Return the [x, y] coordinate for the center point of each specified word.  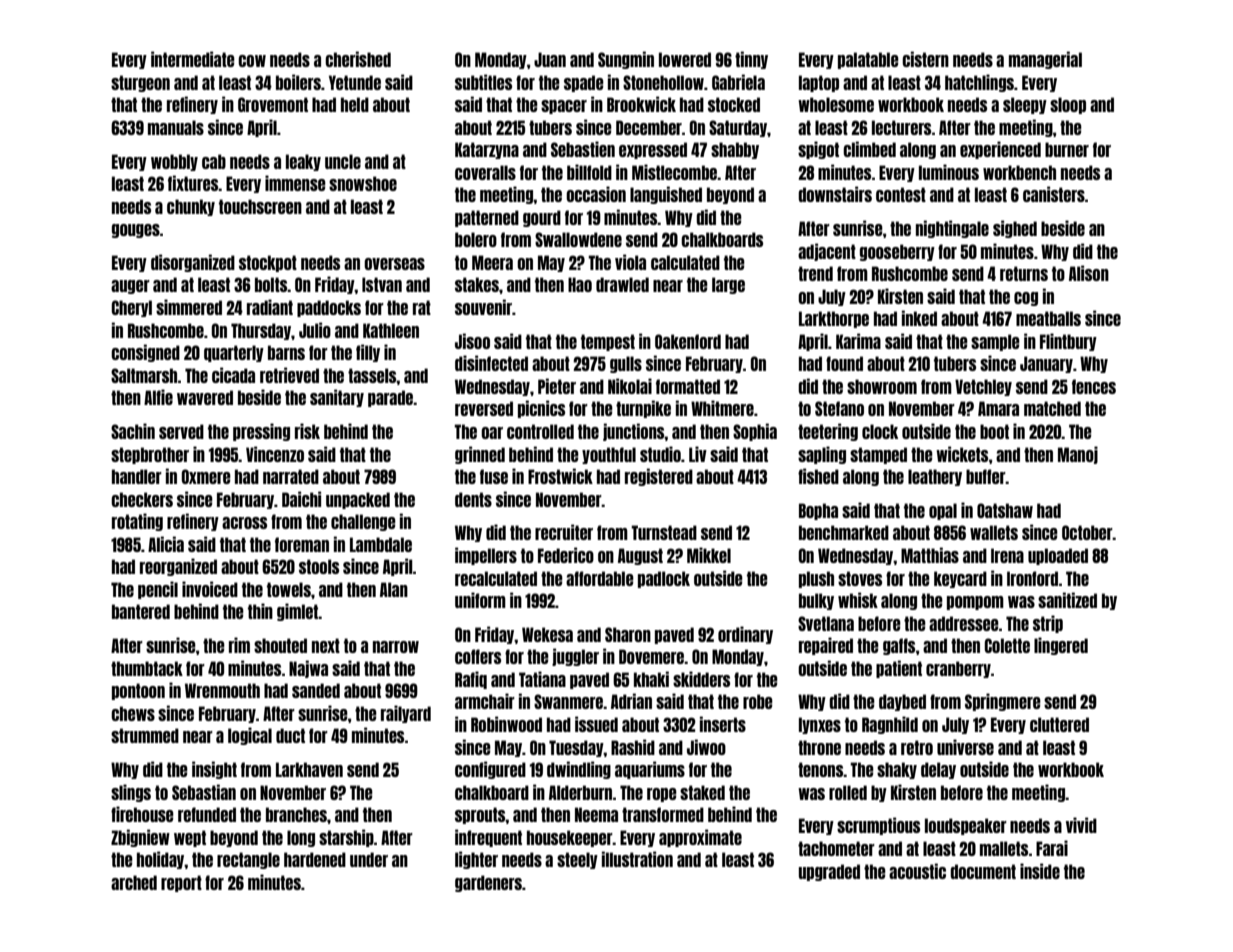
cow [252, 61]
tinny [751, 60]
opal [943, 511]
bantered [141, 611]
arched [134, 882]
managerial [1045, 60]
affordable [600, 578]
